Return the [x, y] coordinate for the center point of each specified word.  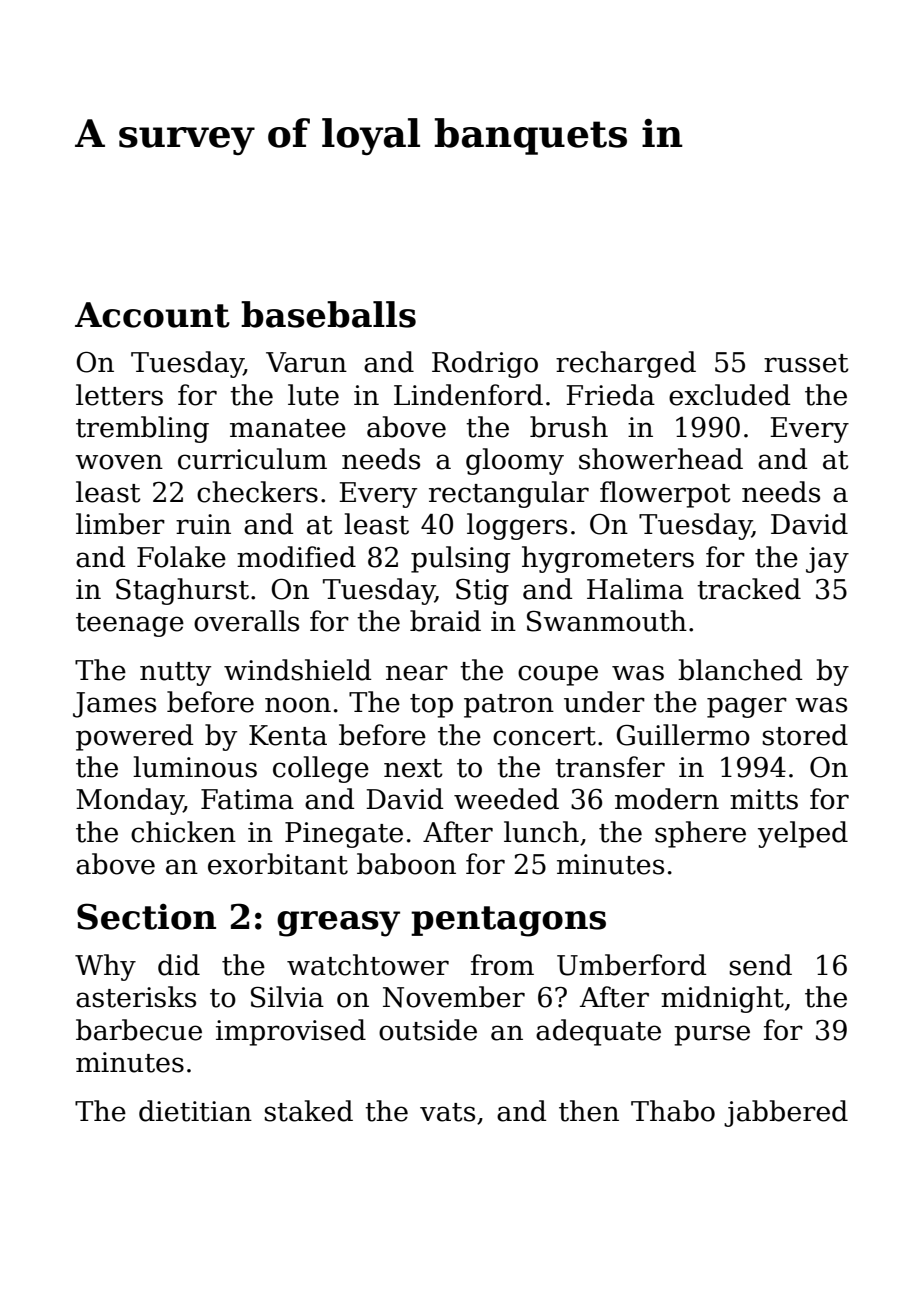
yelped [803, 834]
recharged [626, 364]
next [413, 768]
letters [119, 395]
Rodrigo [485, 364]
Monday [130, 801]
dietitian [195, 1111]
